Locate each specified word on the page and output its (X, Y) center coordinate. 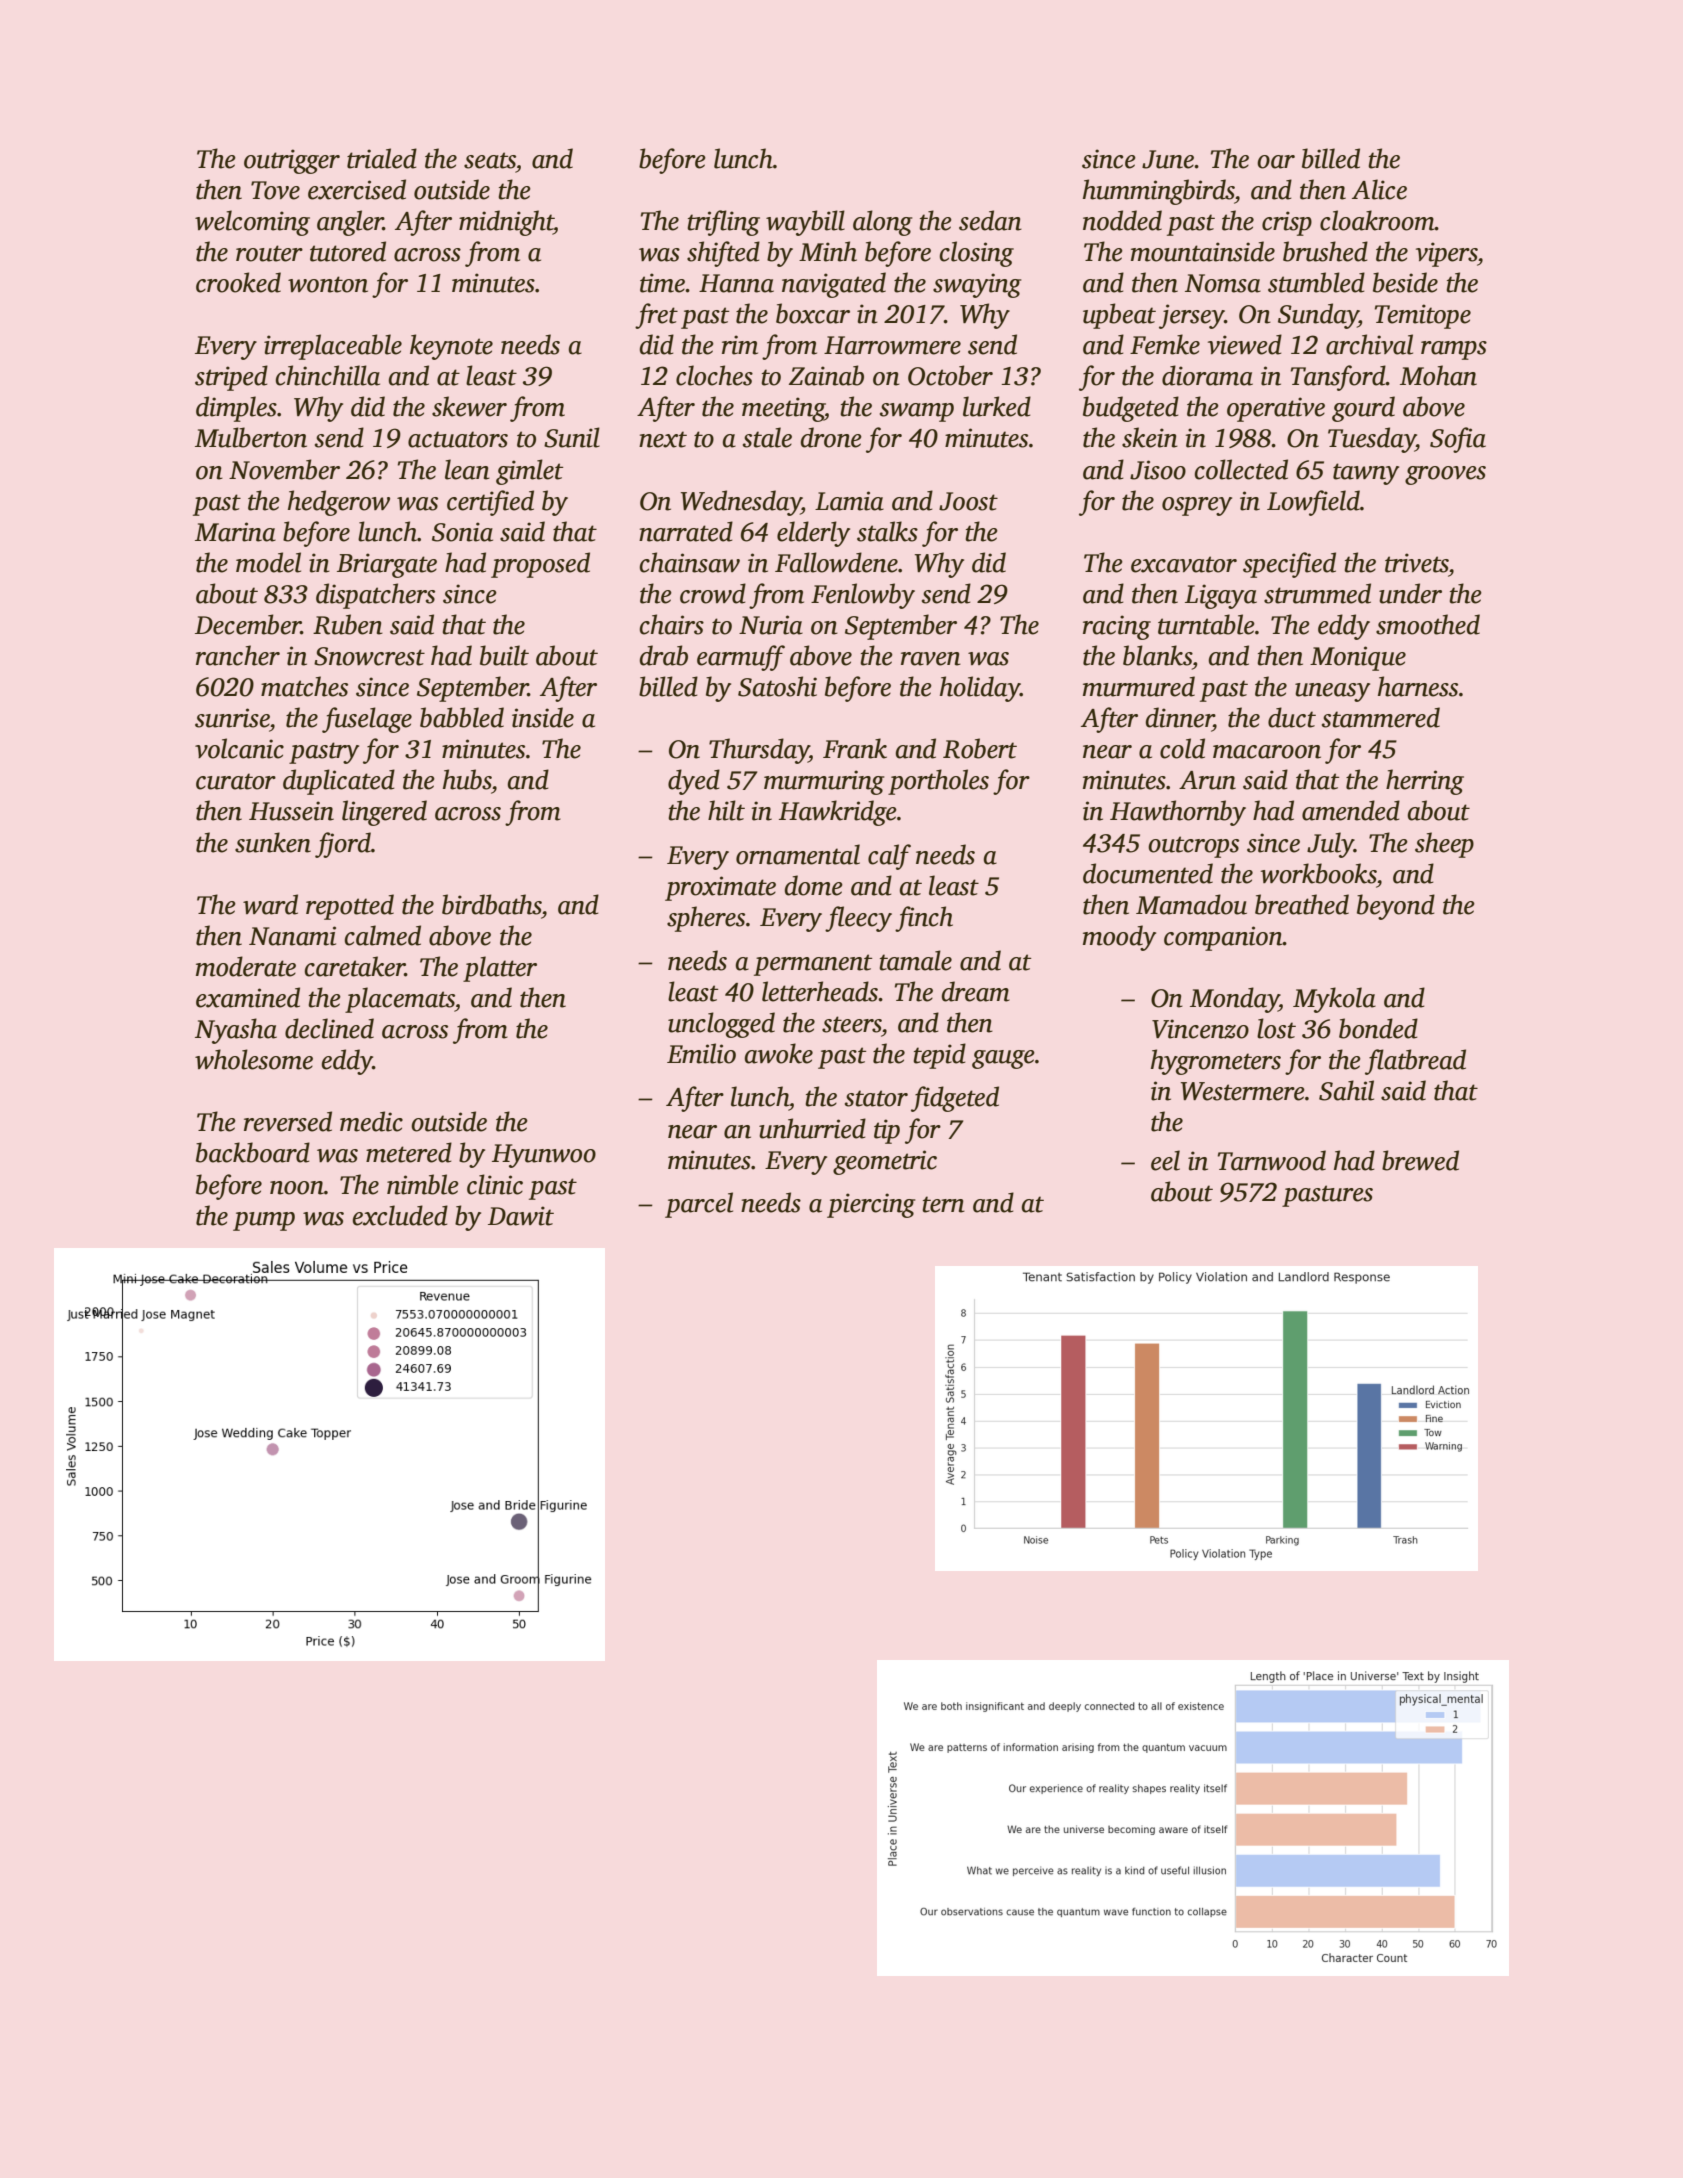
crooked (238, 282)
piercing (871, 1205)
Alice (1379, 189)
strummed (1317, 593)
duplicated (339, 782)
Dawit (521, 1216)
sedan (990, 220)
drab (664, 655)
